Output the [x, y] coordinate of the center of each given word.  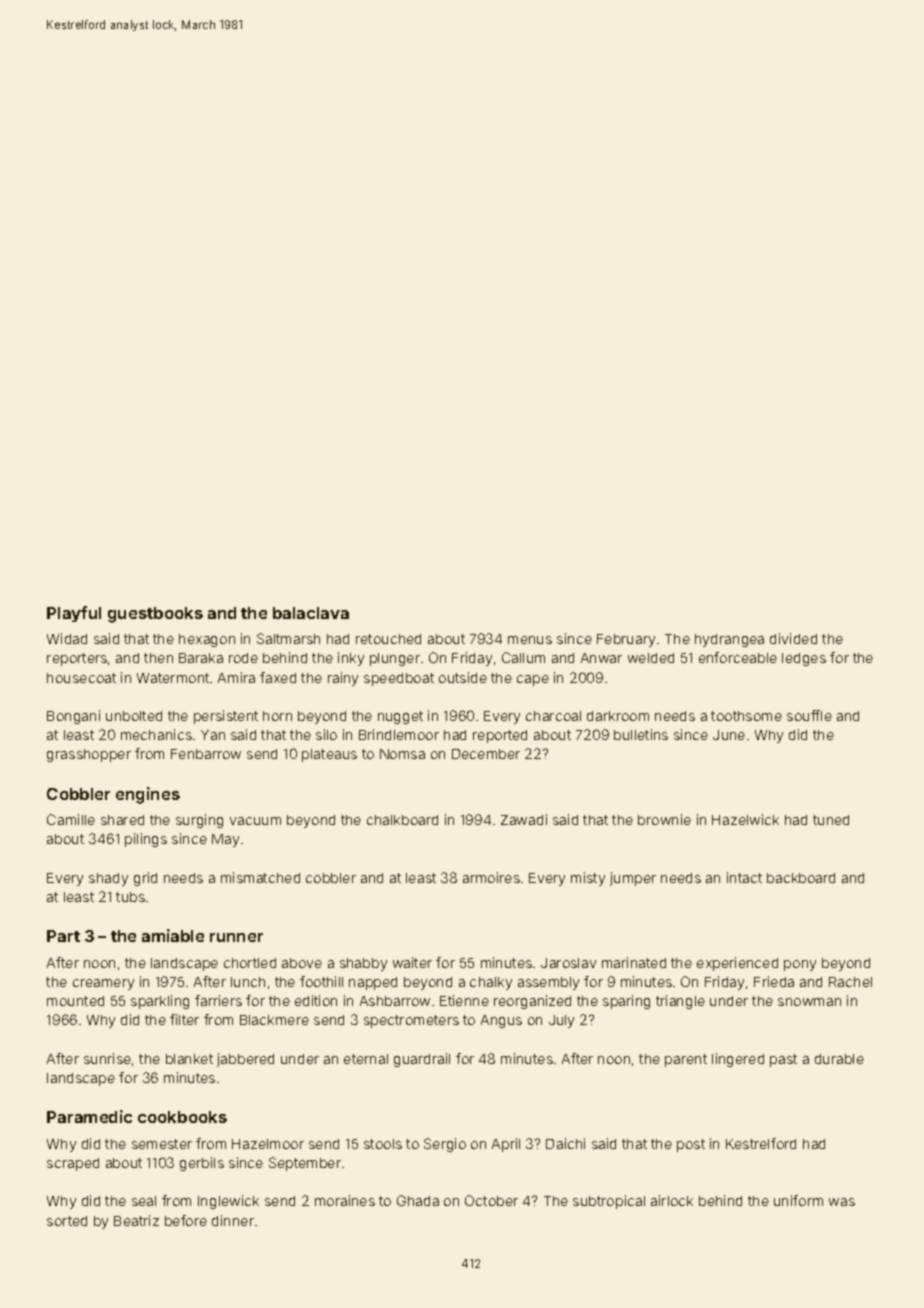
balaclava [311, 613]
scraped [73, 1164]
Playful [74, 614]
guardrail [422, 1060]
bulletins [641, 734]
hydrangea [729, 640]
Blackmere [274, 1020]
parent [686, 1060]
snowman [809, 1002]
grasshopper [89, 755]
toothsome [746, 716]
